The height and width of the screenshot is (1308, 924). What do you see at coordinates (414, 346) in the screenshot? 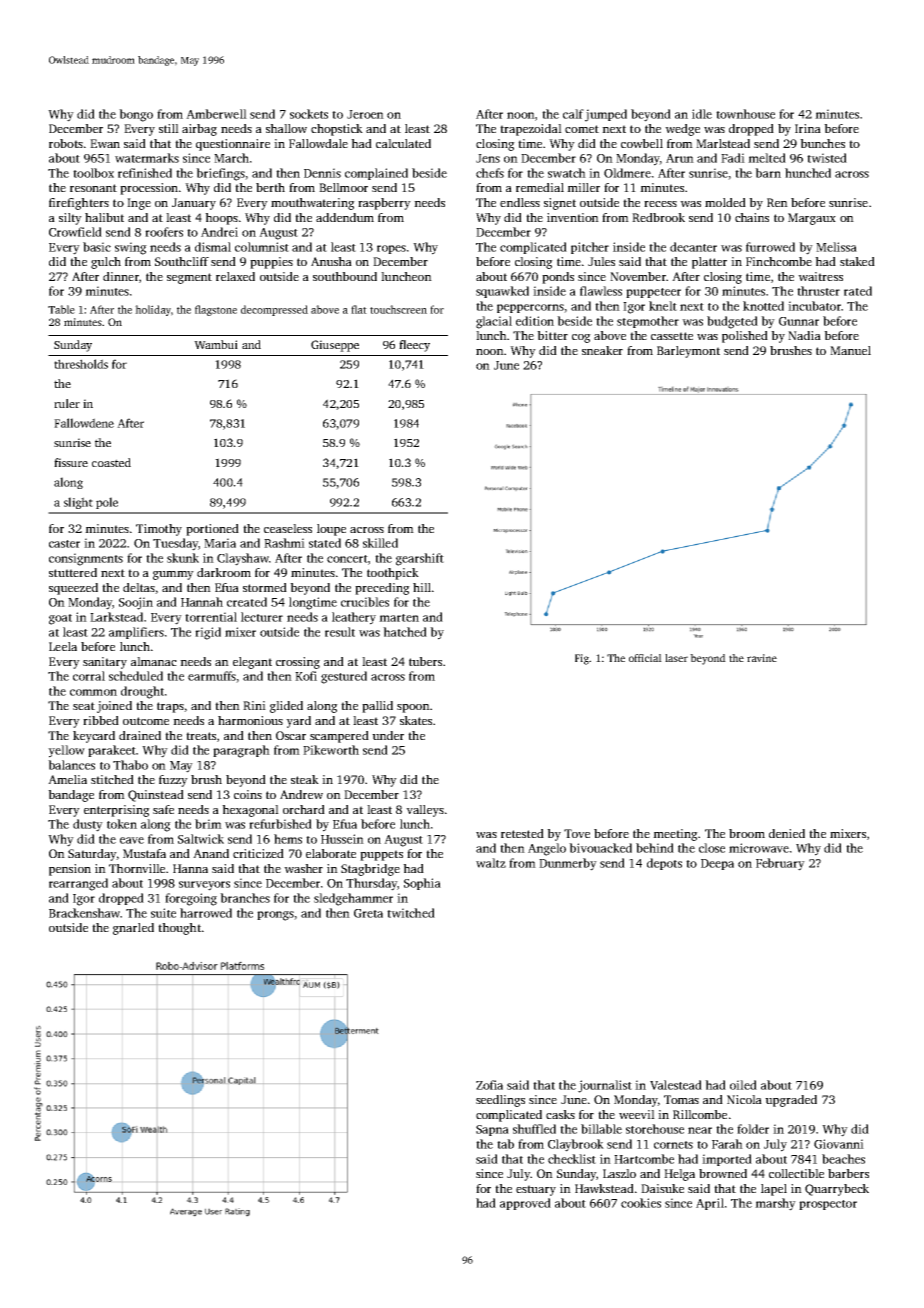
I see `fleecy` at bounding box center [414, 346].
